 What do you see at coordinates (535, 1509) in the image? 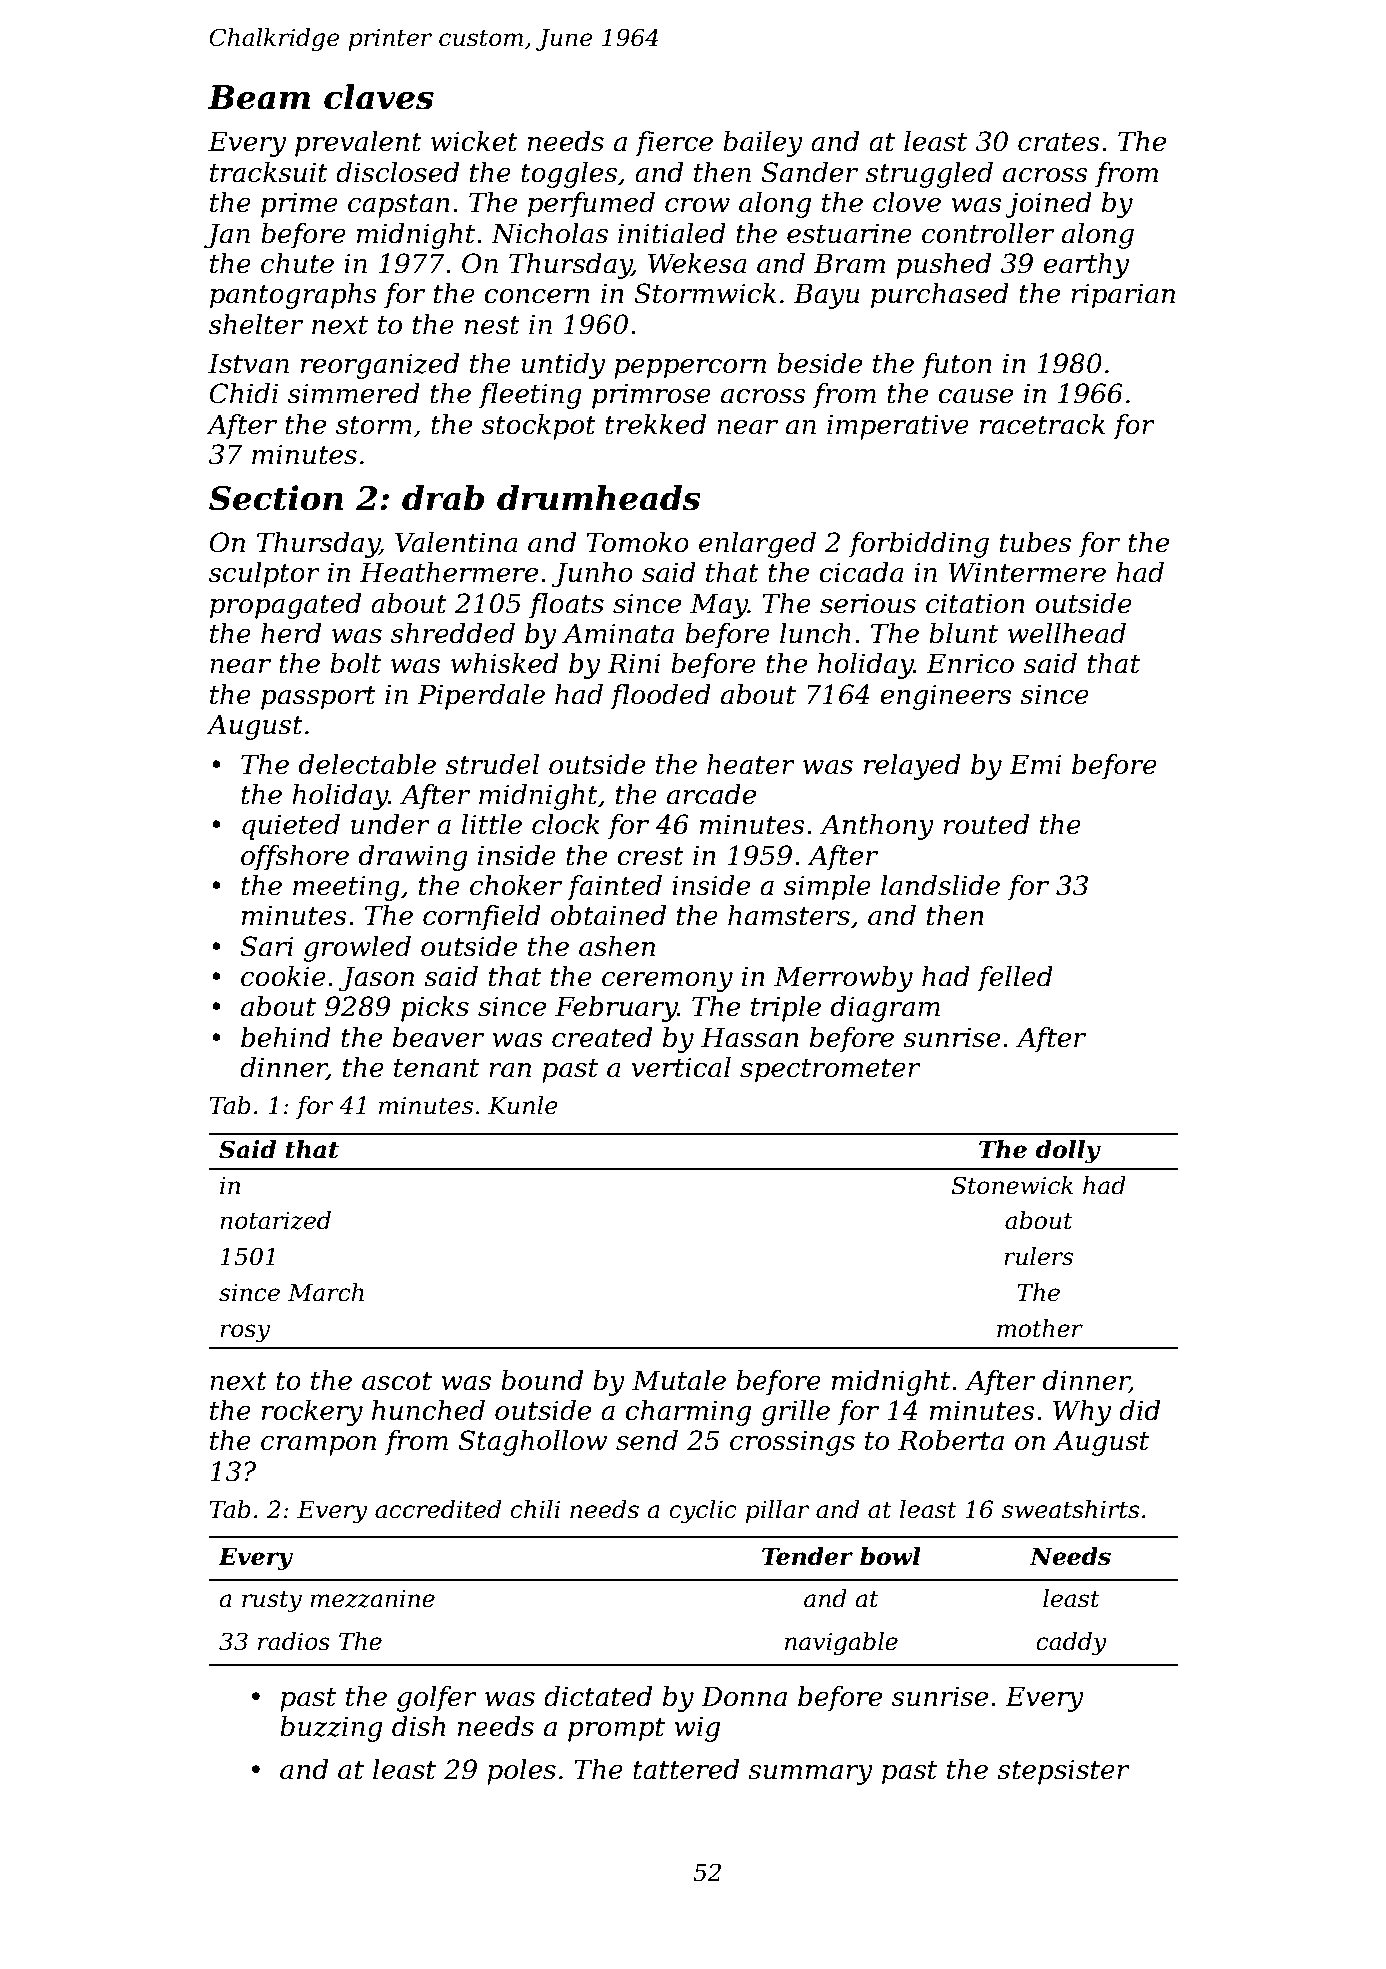
I see `chili` at bounding box center [535, 1509].
